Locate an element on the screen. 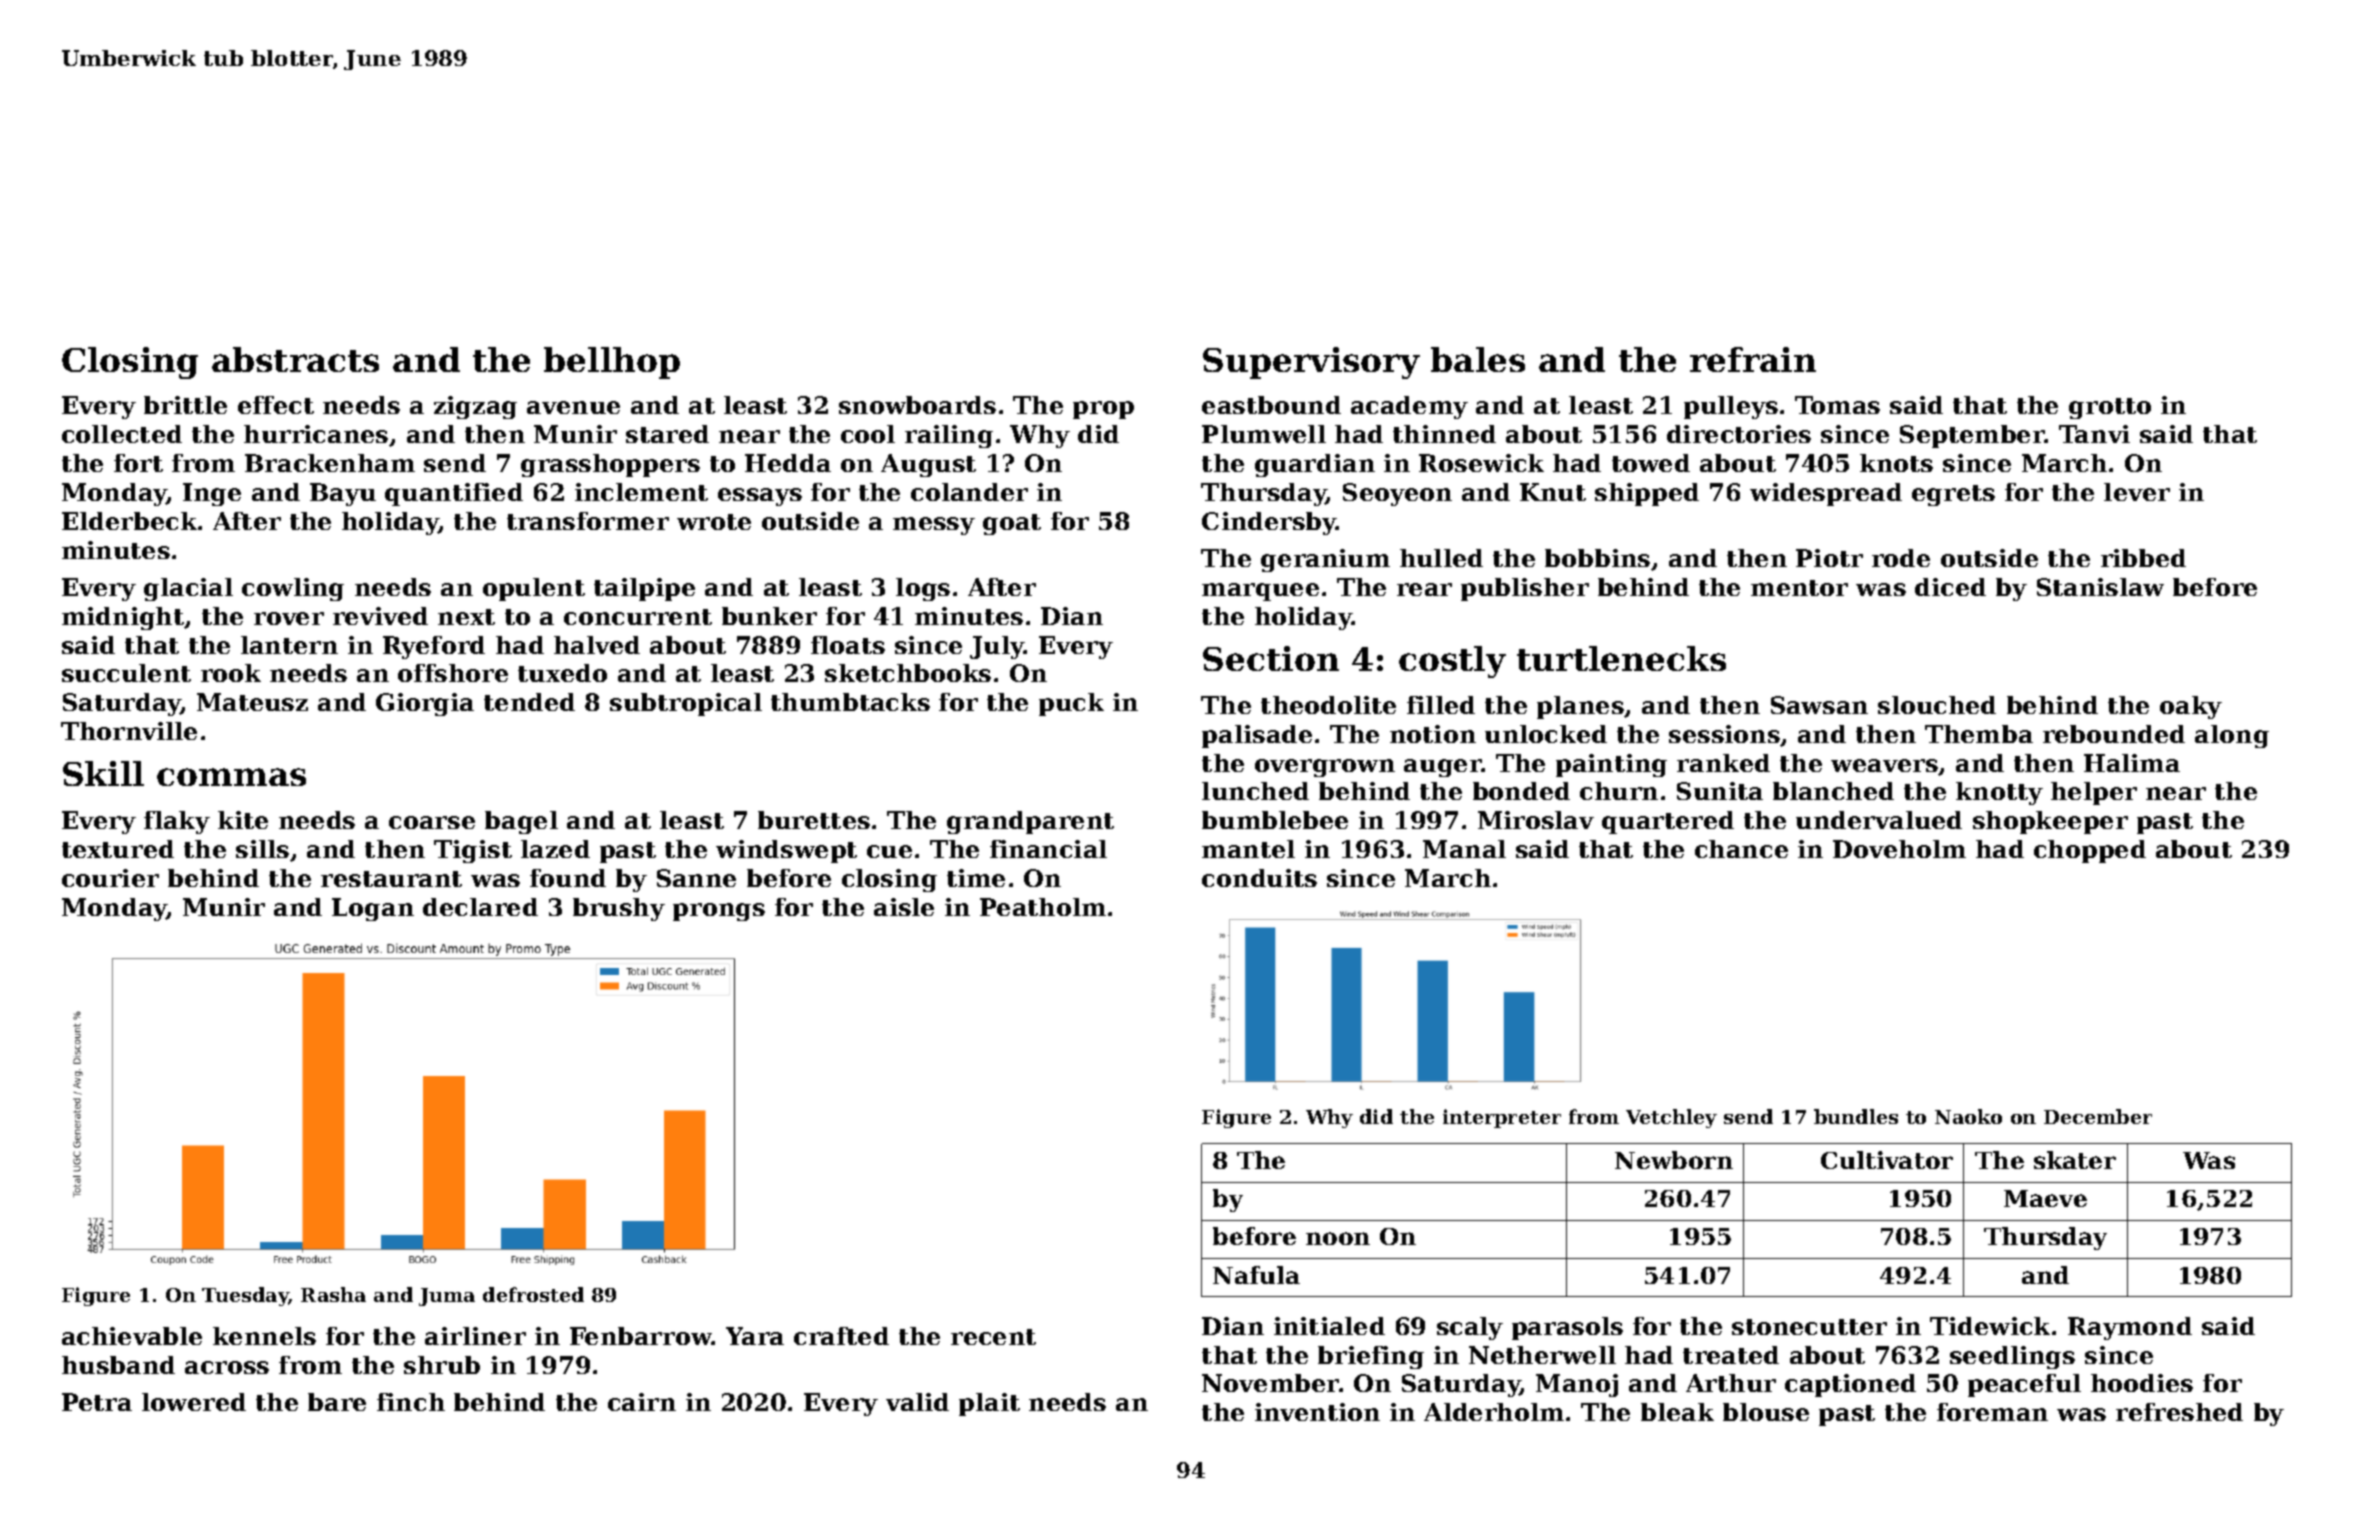  burettes is located at coordinates (814, 820).
